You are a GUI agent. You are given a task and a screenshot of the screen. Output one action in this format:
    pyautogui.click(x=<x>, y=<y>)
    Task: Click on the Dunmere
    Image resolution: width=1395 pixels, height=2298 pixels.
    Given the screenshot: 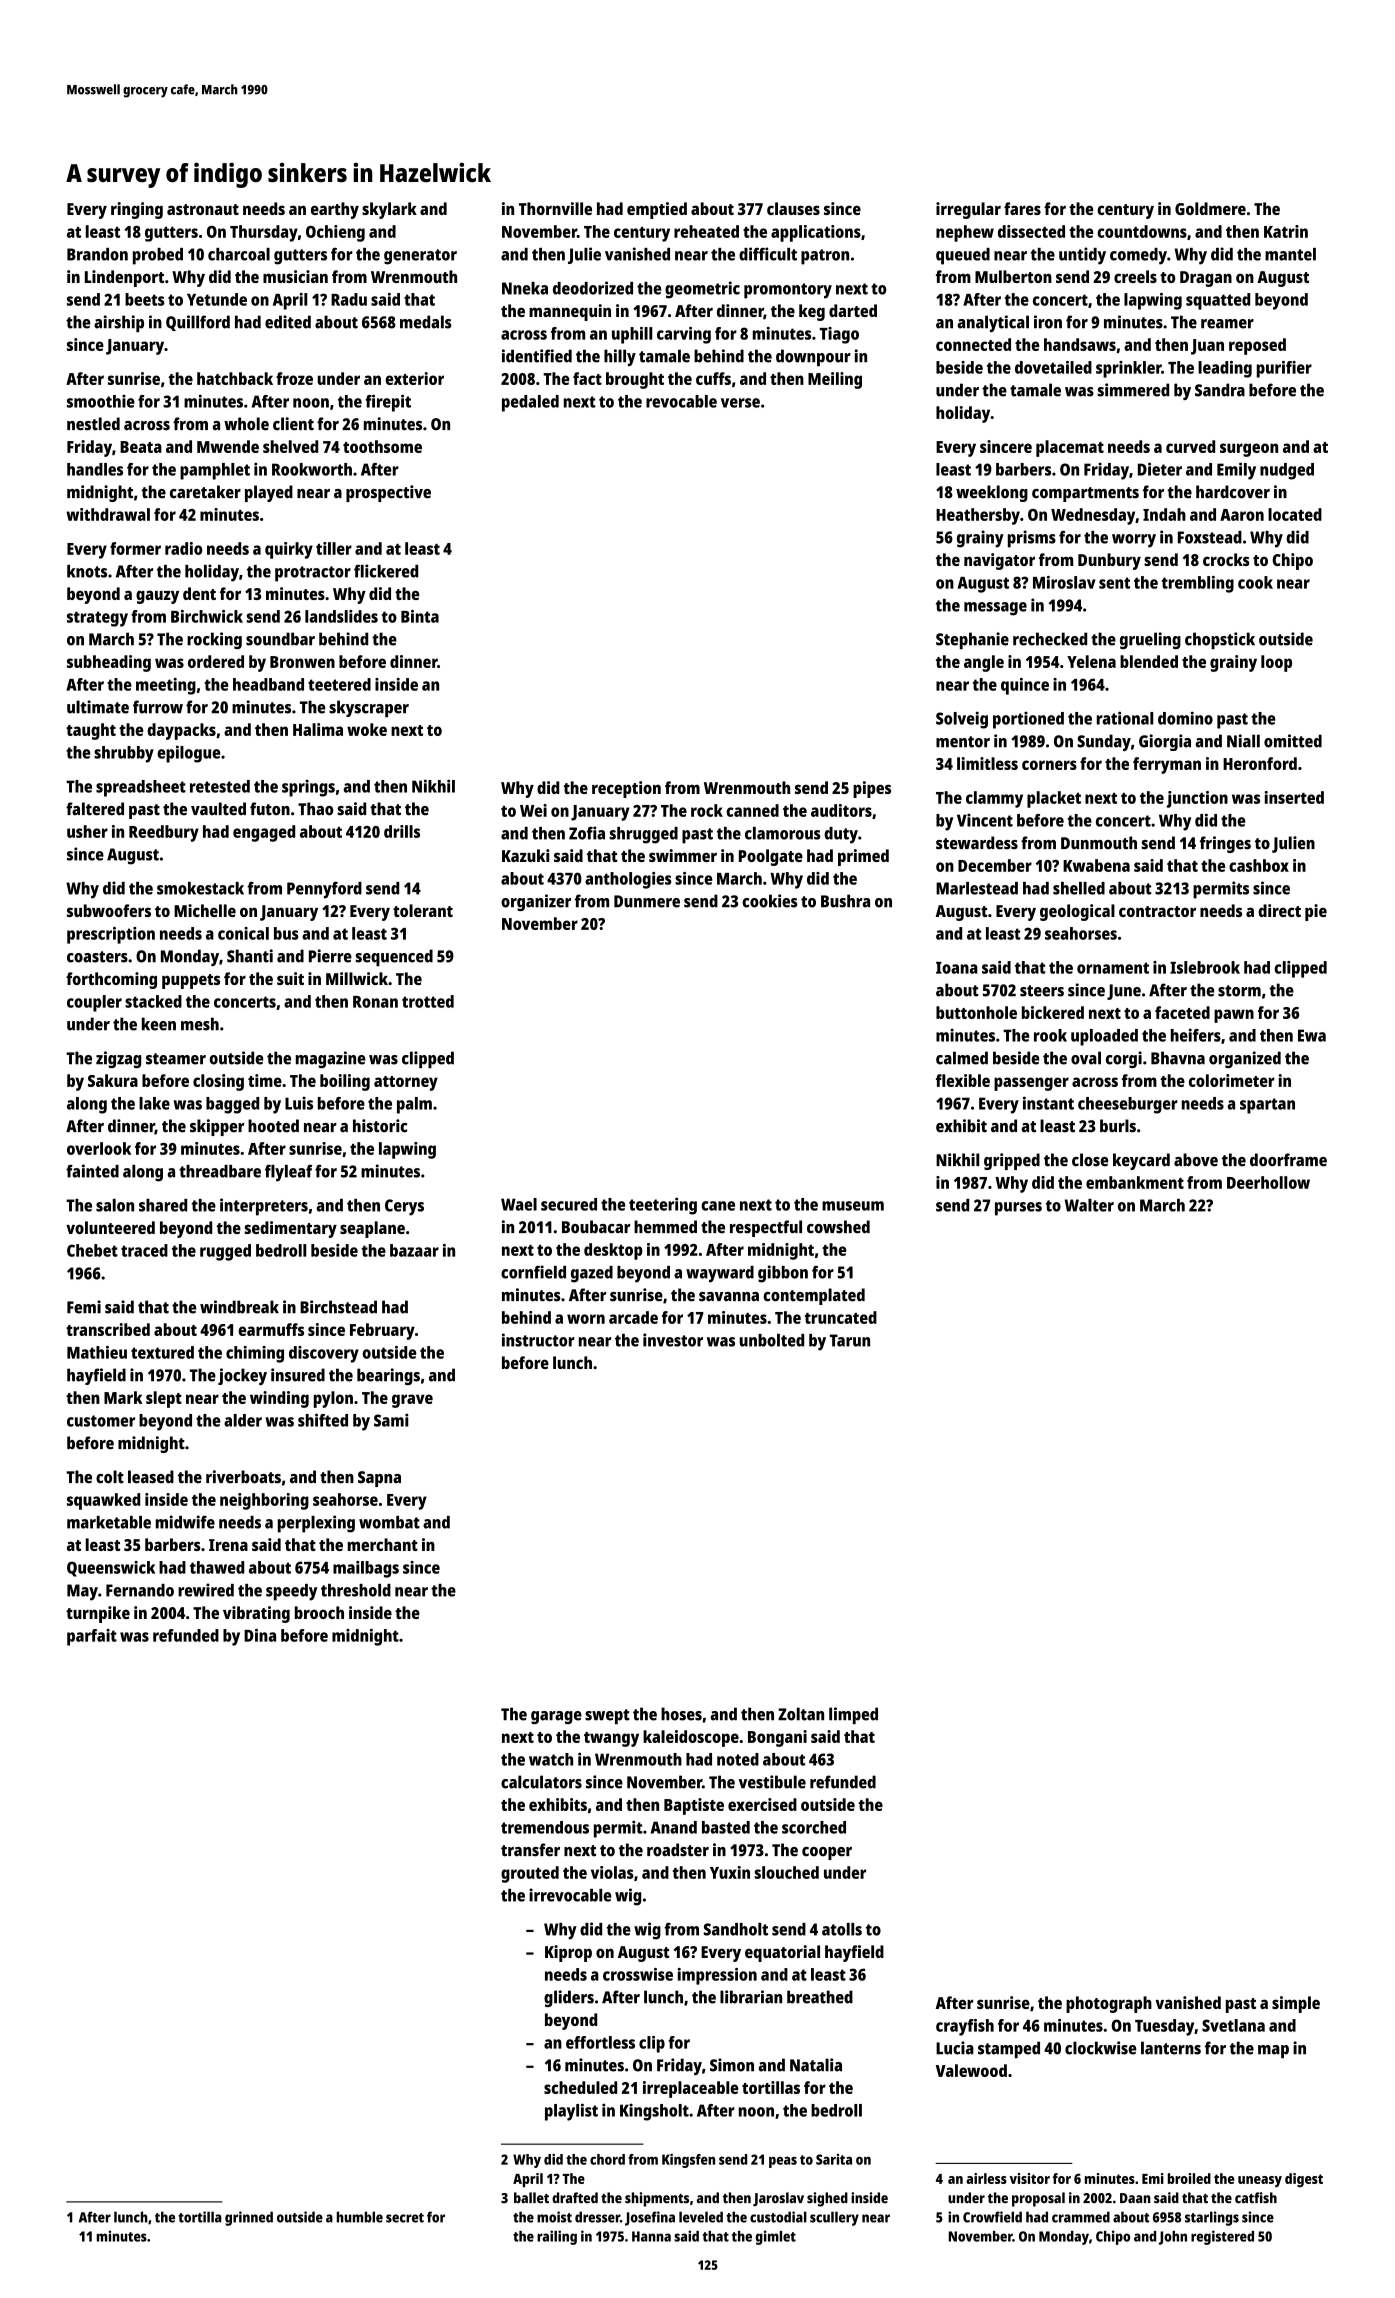 What is the action you would take?
    pyautogui.click(x=647, y=901)
